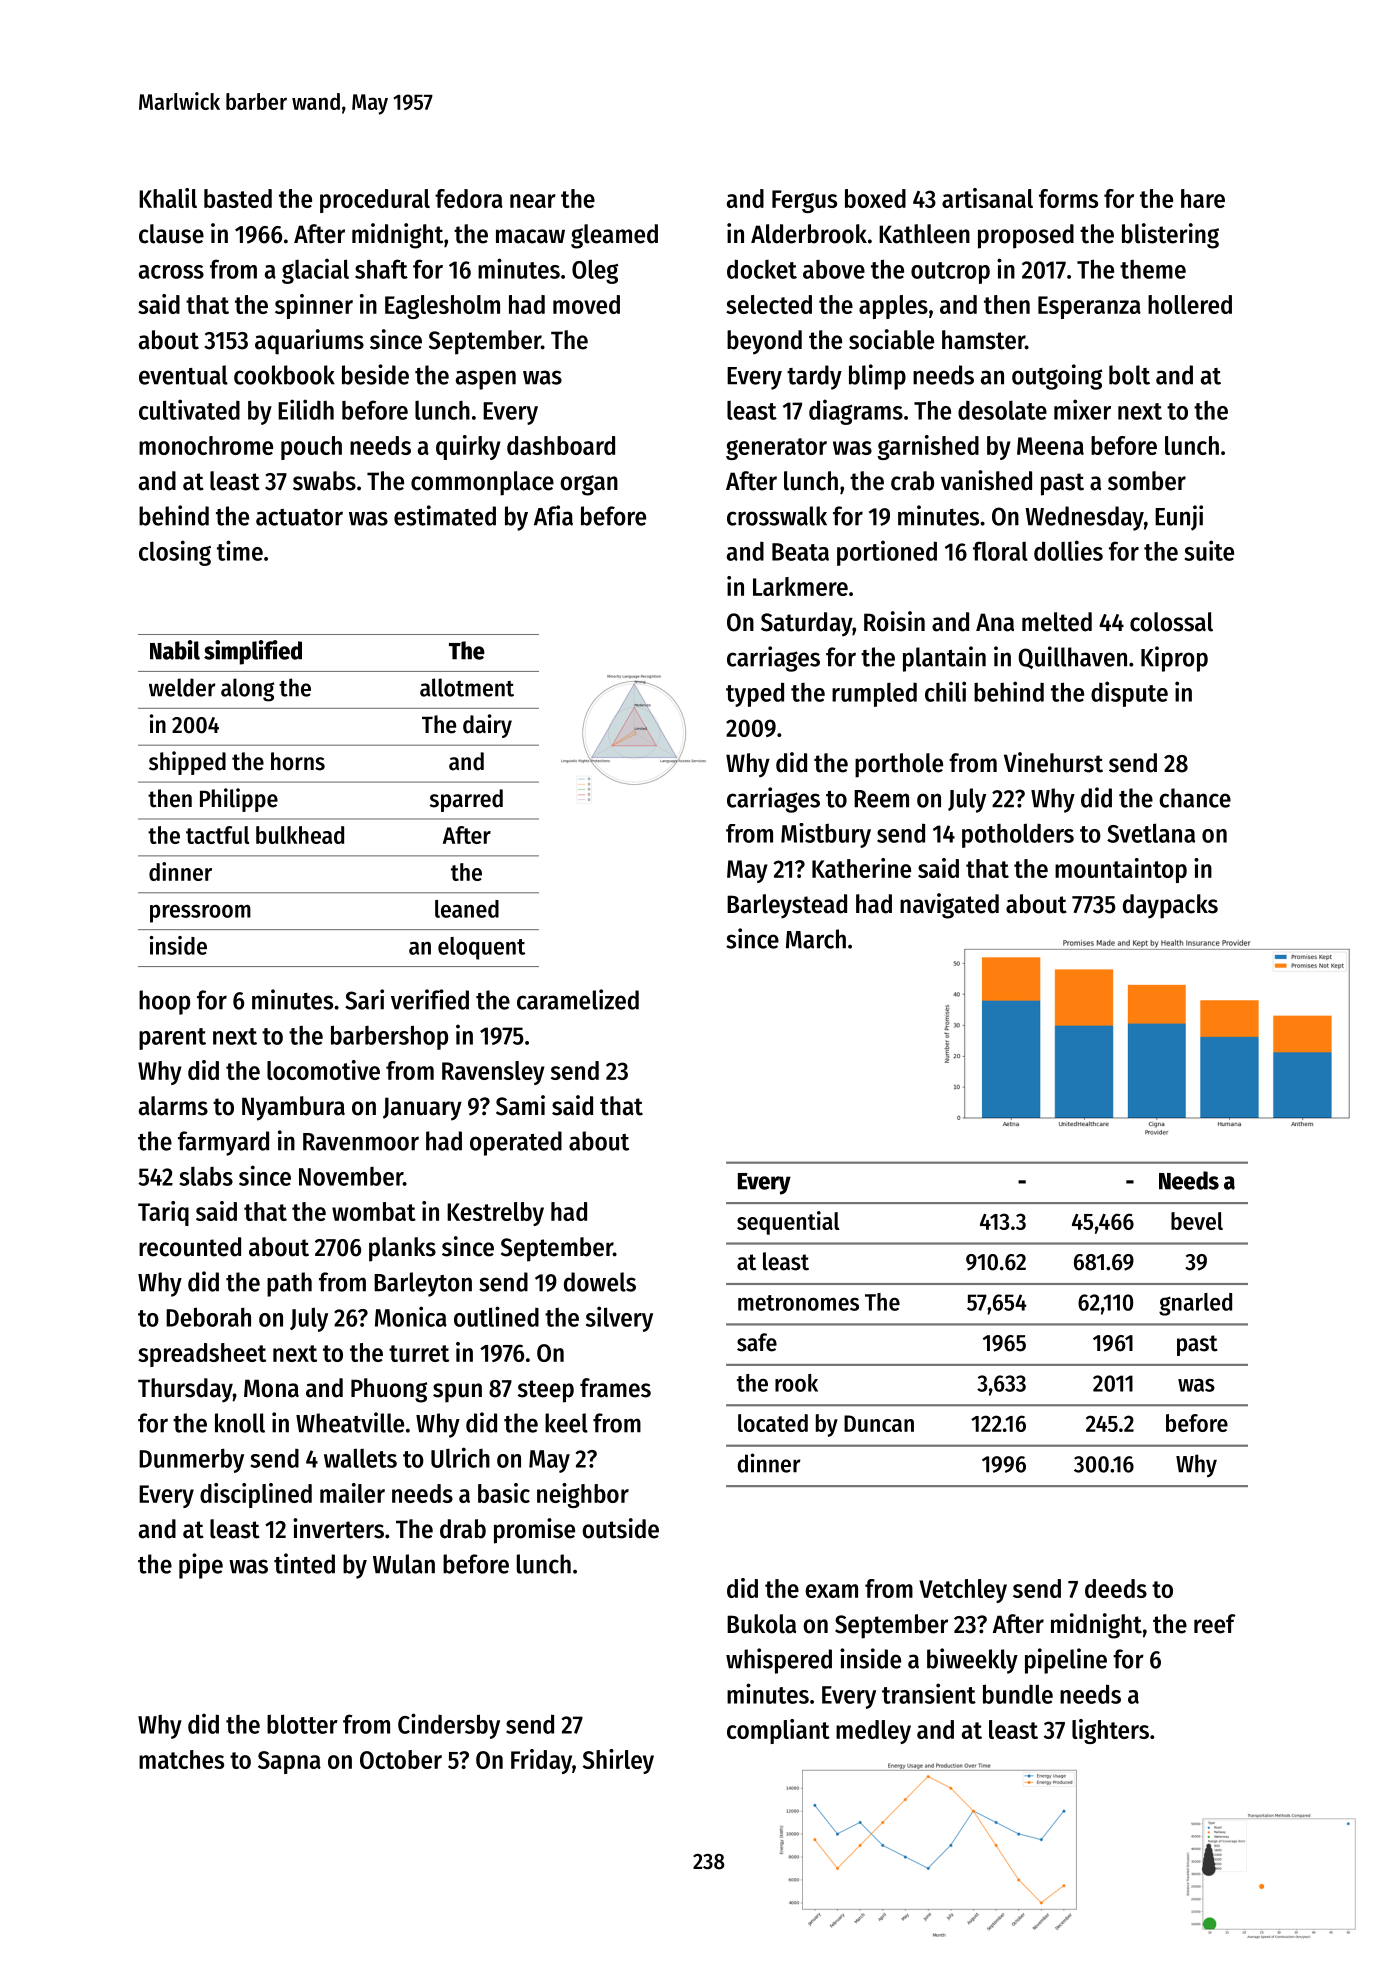  Describe the element at coordinates (289, 1284) in the page. I see `path` at that location.
